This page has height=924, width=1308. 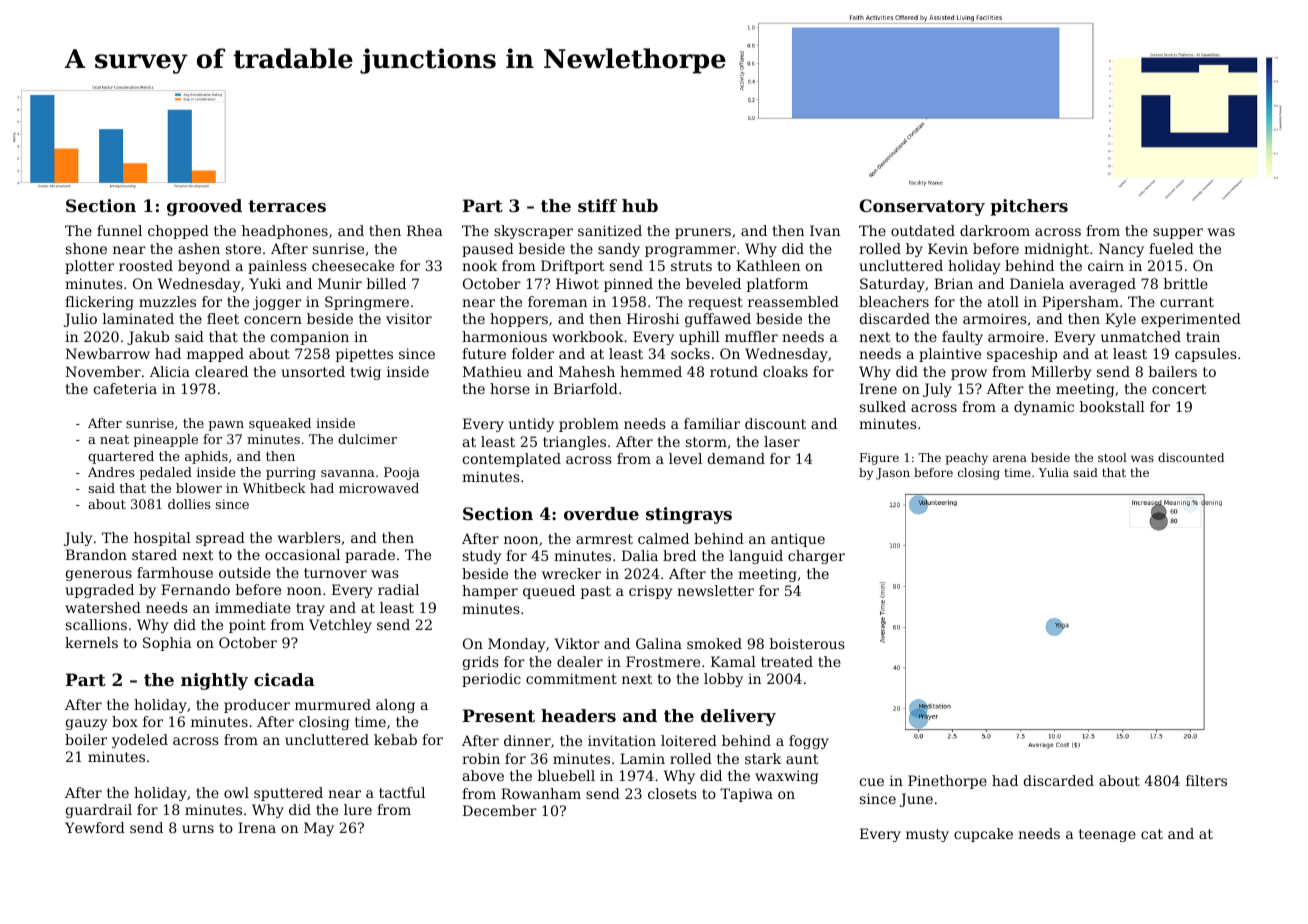 I want to click on problem, so click(x=589, y=425).
